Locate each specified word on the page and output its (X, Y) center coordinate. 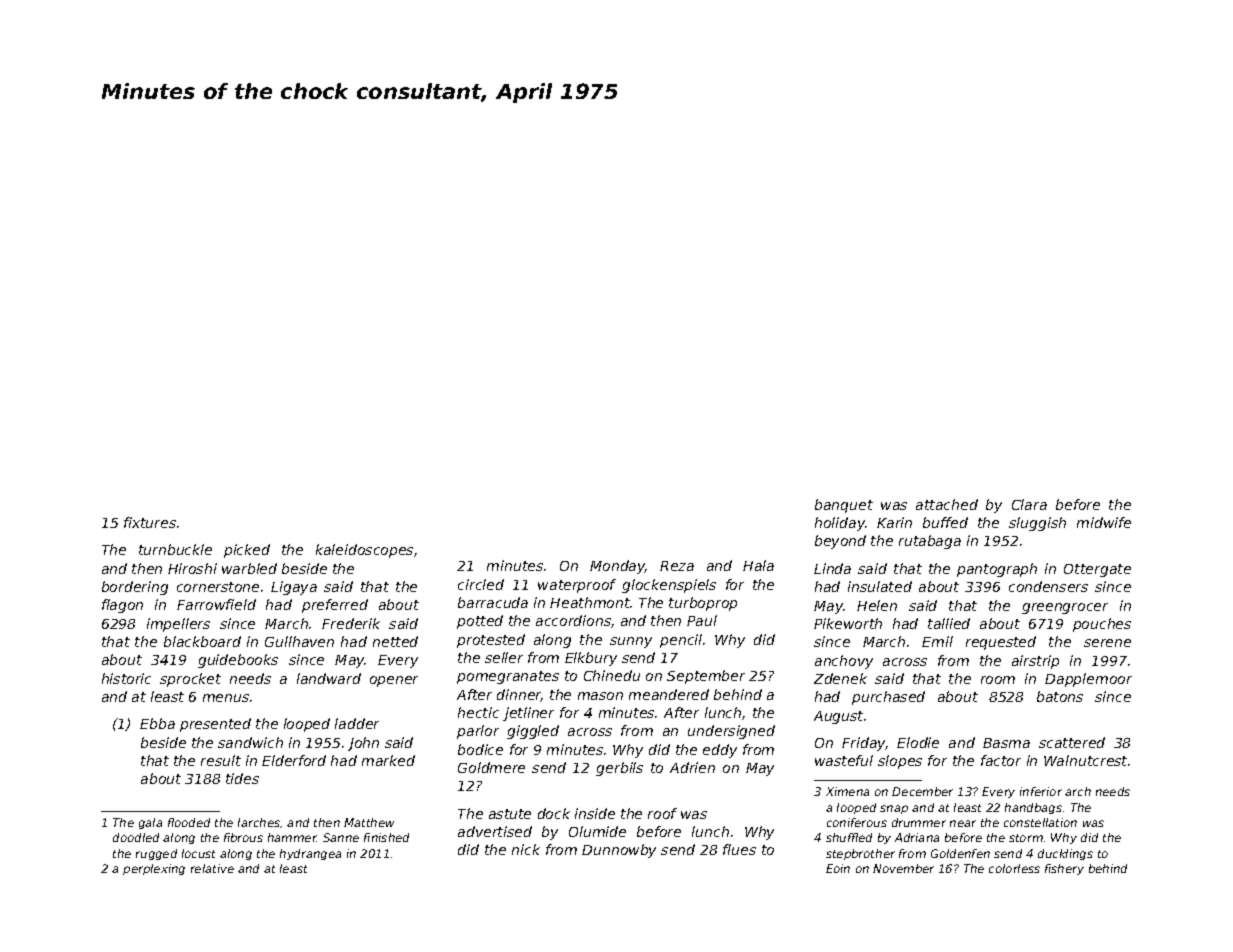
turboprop (703, 604)
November (903, 868)
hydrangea (310, 854)
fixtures (150, 522)
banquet (844, 506)
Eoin (838, 868)
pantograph (997, 570)
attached (947, 504)
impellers (178, 625)
